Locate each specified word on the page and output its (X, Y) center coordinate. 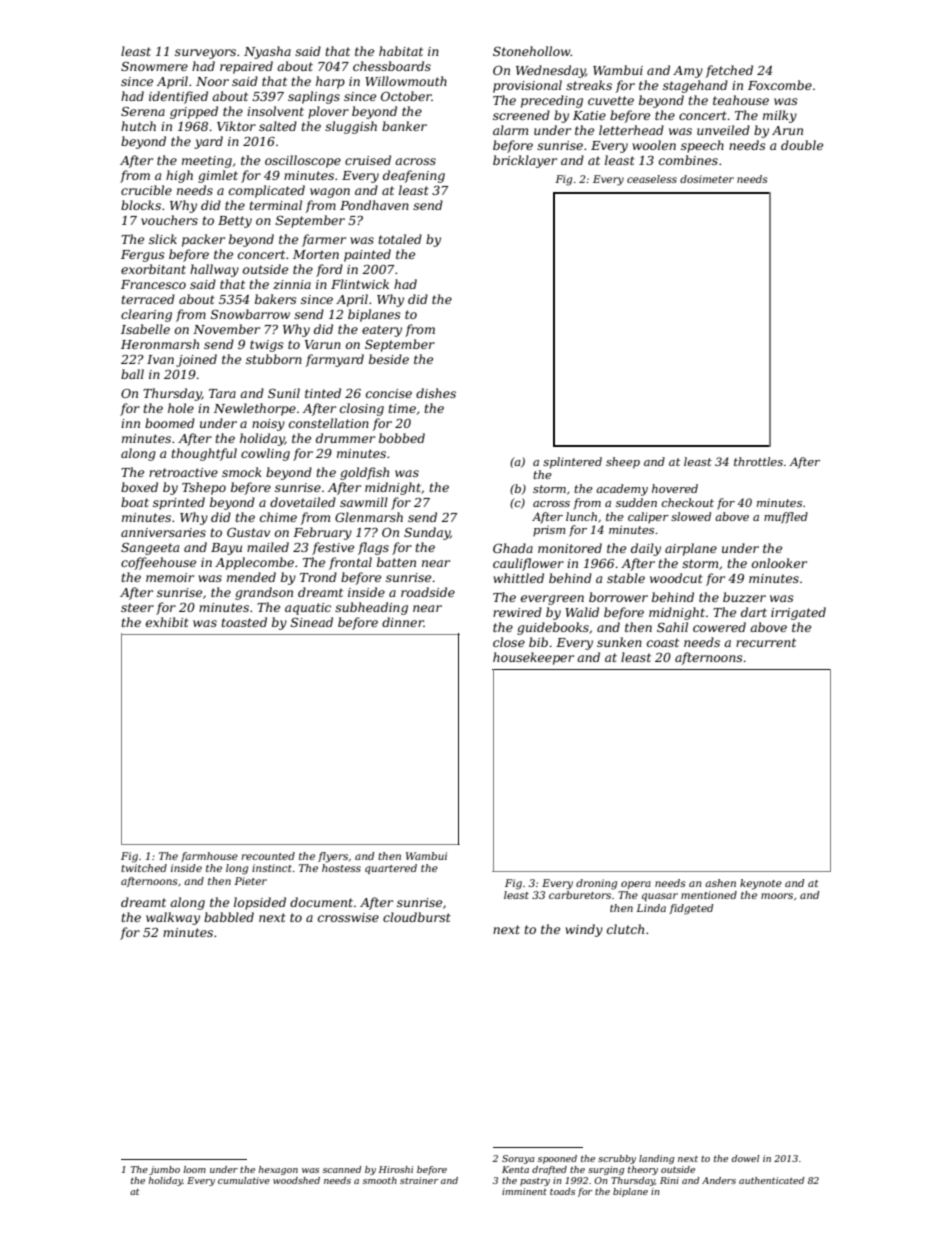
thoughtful (204, 454)
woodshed (296, 1180)
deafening (414, 176)
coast (663, 642)
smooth (380, 1180)
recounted (268, 856)
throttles (758, 461)
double (802, 145)
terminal (276, 205)
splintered (572, 463)
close (509, 642)
